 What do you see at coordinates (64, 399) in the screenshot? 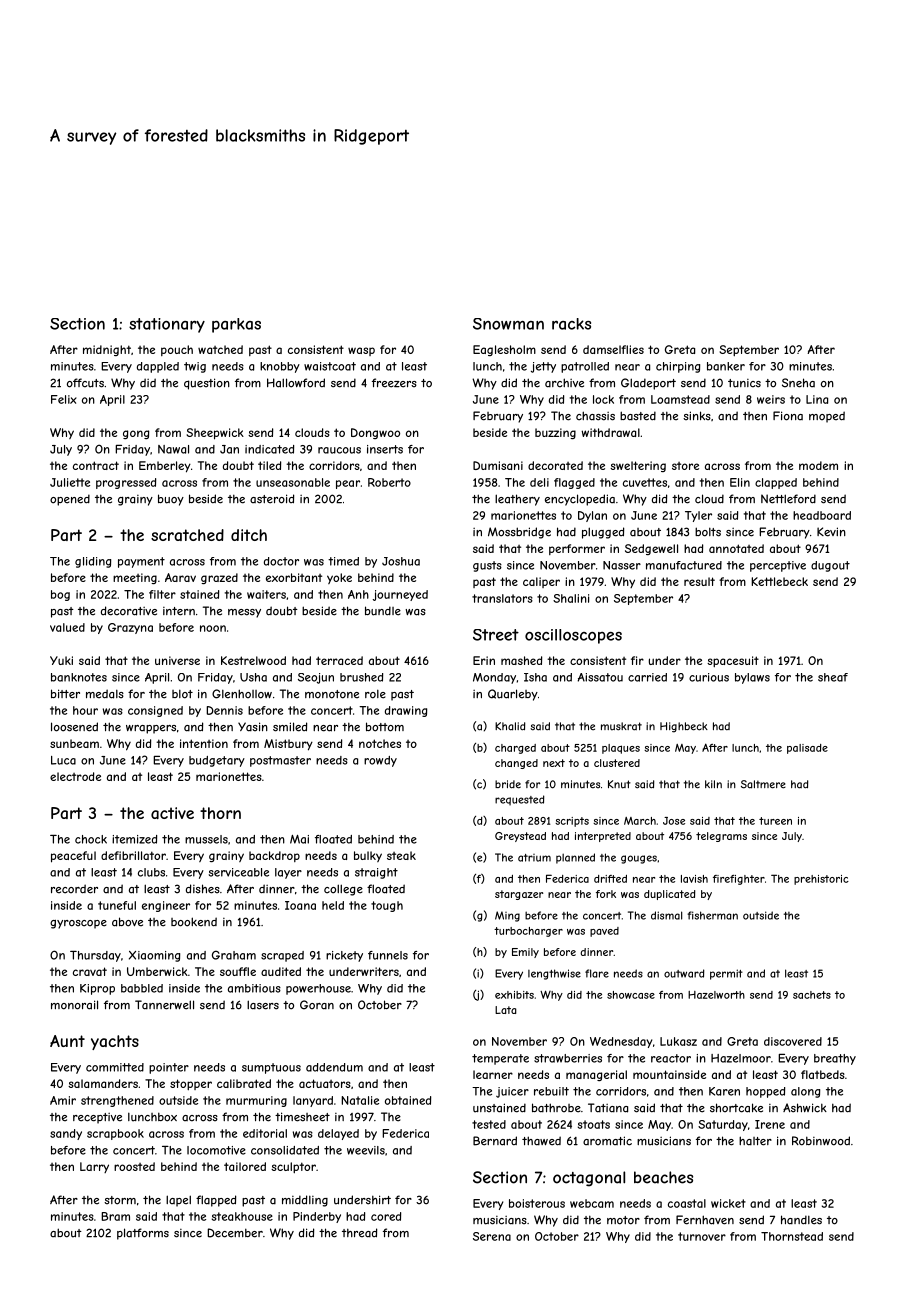
I see `Felix` at bounding box center [64, 399].
